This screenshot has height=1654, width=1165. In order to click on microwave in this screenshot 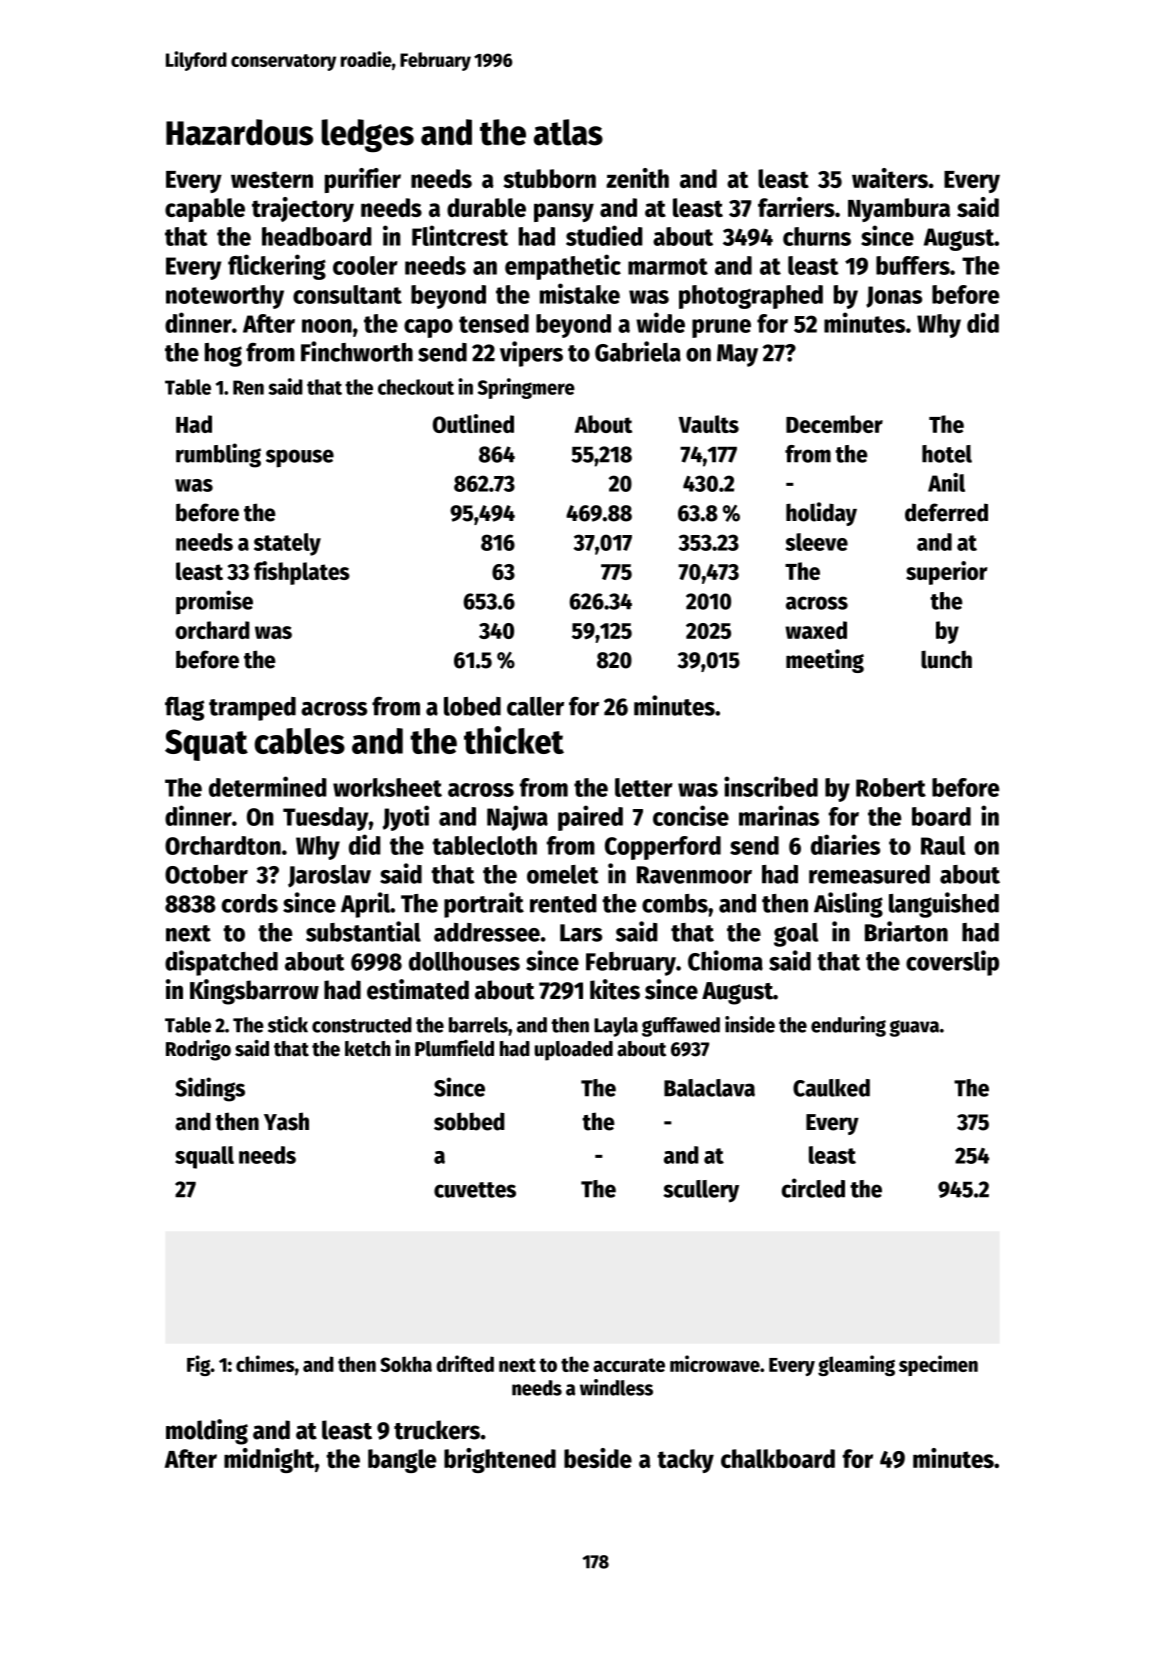, I will do `click(715, 1363)`.
